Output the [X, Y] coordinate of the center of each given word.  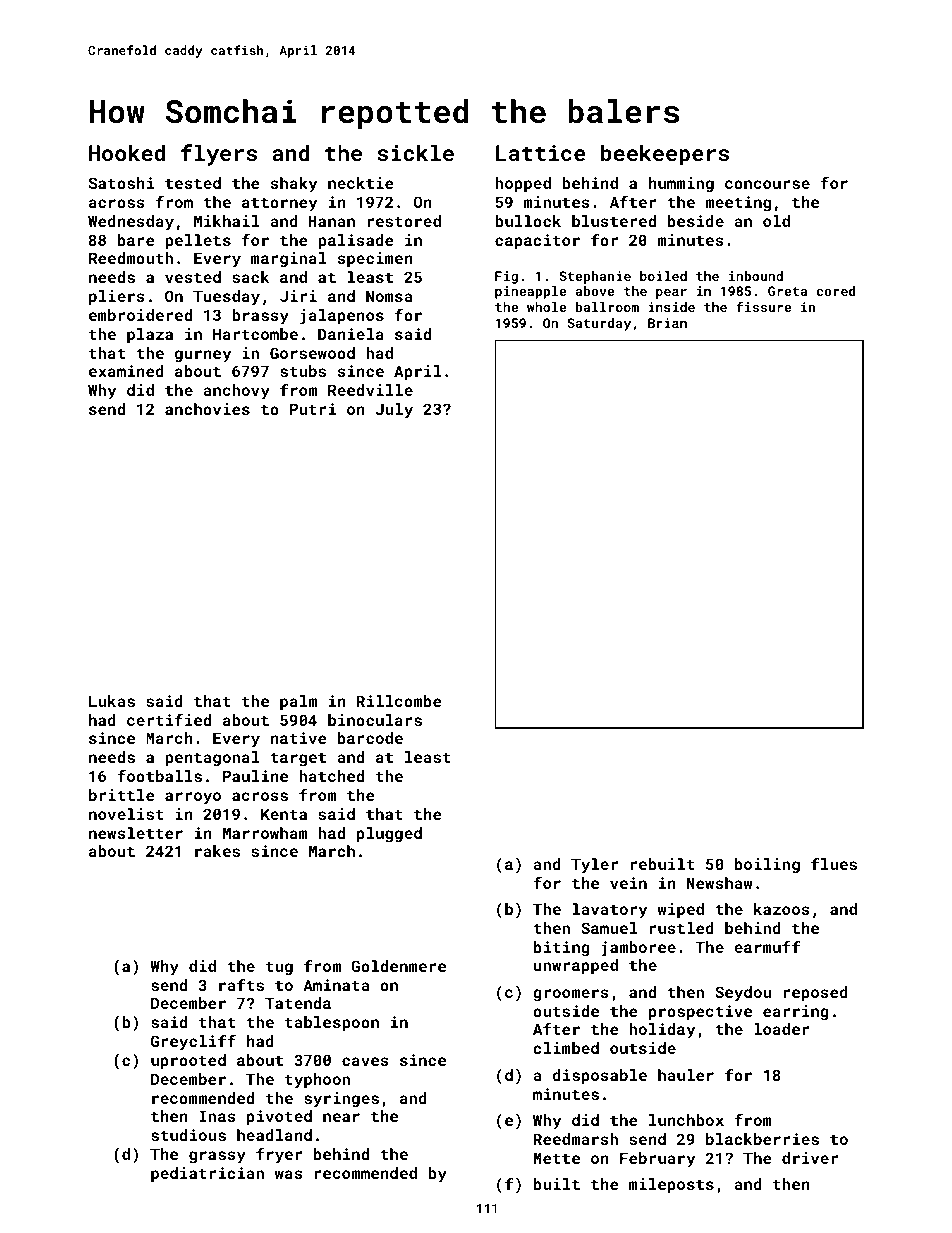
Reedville [370, 390]
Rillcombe [399, 701]
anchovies [207, 409]
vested [193, 277]
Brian [667, 323]
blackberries [762, 1139]
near [341, 1117]
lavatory [610, 911]
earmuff [767, 946]
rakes [217, 851]
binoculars [375, 720]
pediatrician [207, 1174]
